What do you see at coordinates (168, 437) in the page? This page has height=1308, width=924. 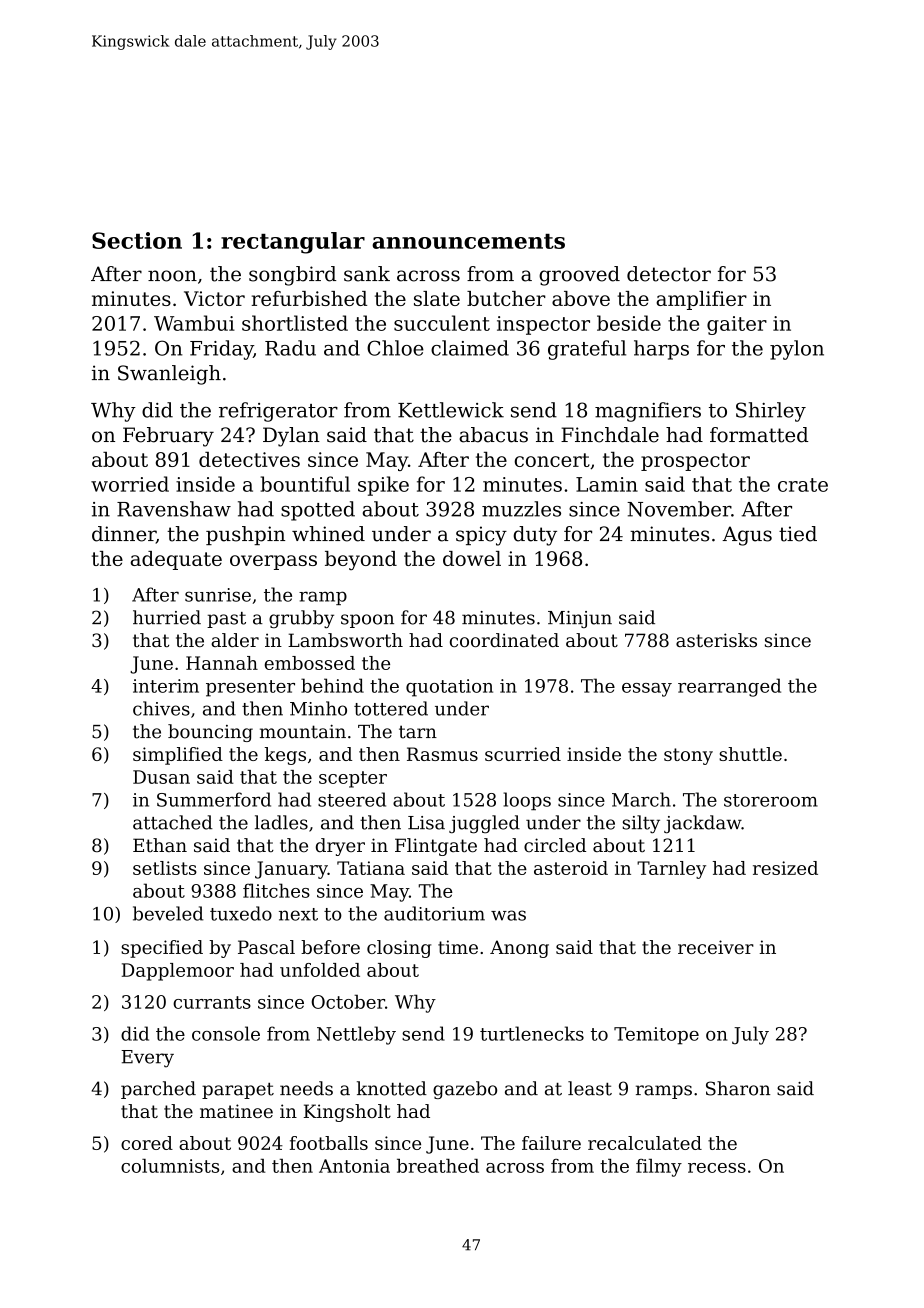 I see `February` at bounding box center [168, 437].
